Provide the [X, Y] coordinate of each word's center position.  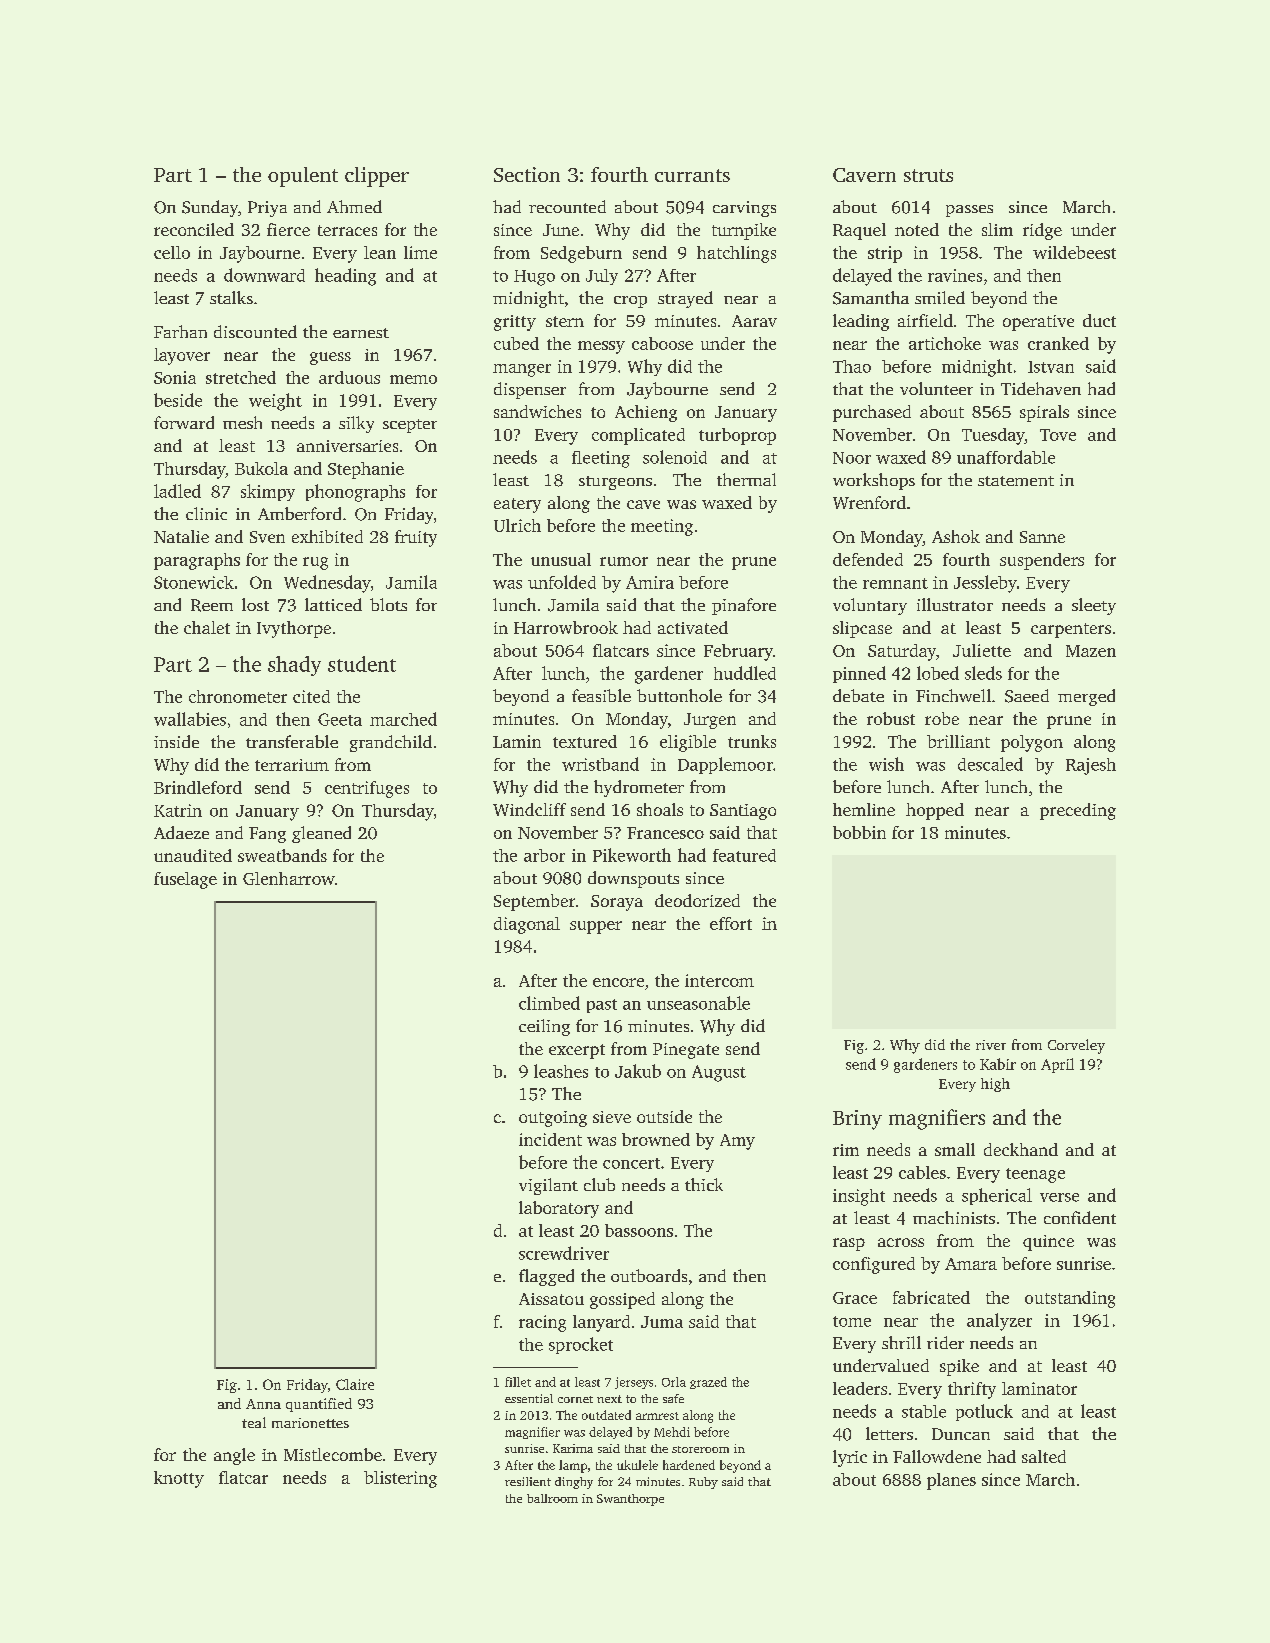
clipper [377, 177]
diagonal [527, 925]
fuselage [185, 880]
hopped [935, 811]
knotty [179, 1479]
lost [255, 604]
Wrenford [869, 502]
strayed [685, 299]
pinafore [744, 606]
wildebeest [1074, 252]
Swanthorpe [630, 1500]
